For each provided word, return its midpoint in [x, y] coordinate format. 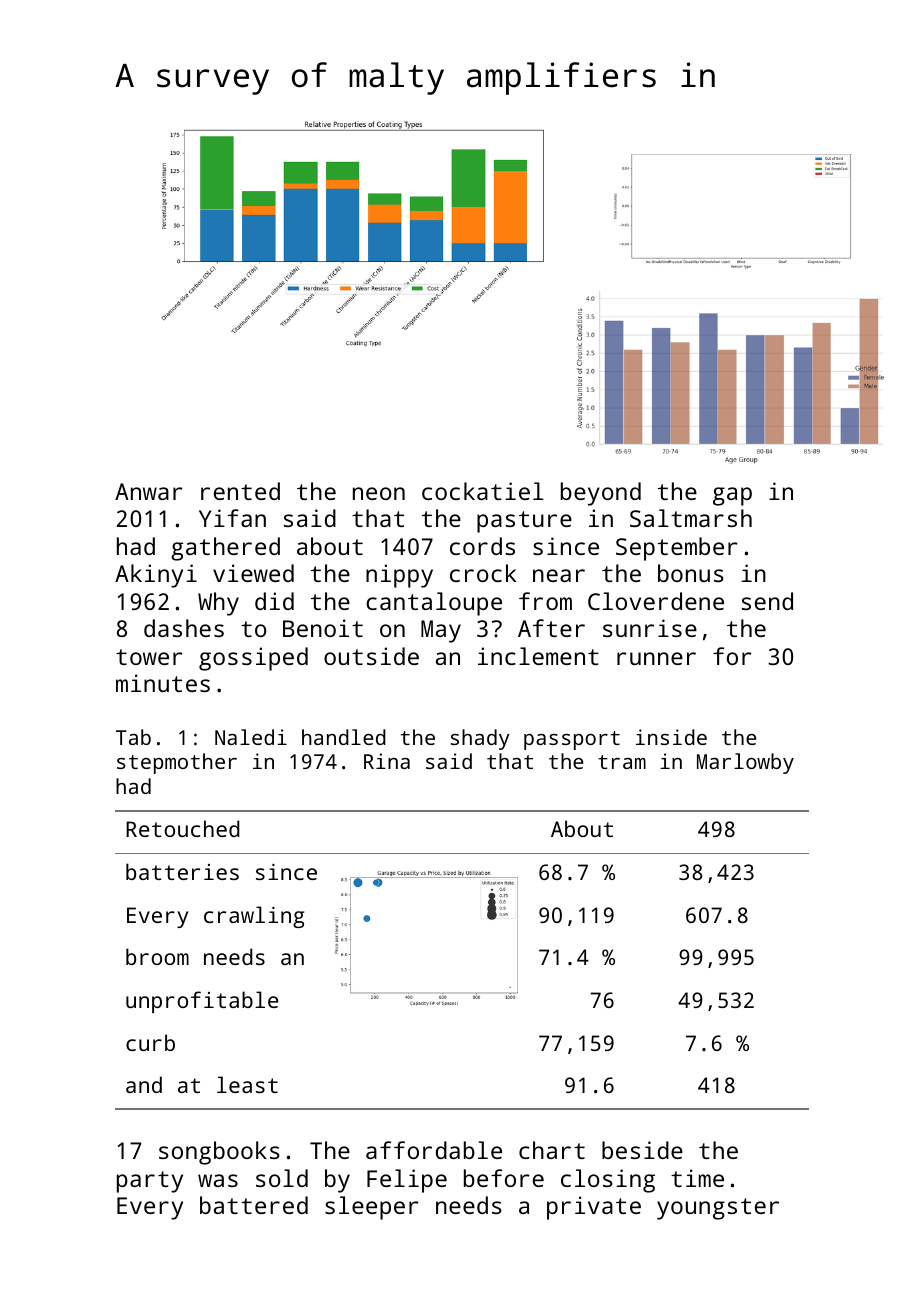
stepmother [177, 763]
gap [732, 496]
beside [642, 1150]
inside [671, 737]
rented [240, 491]
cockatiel [483, 491]
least [247, 1084]
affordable [434, 1150]
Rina [387, 761]
